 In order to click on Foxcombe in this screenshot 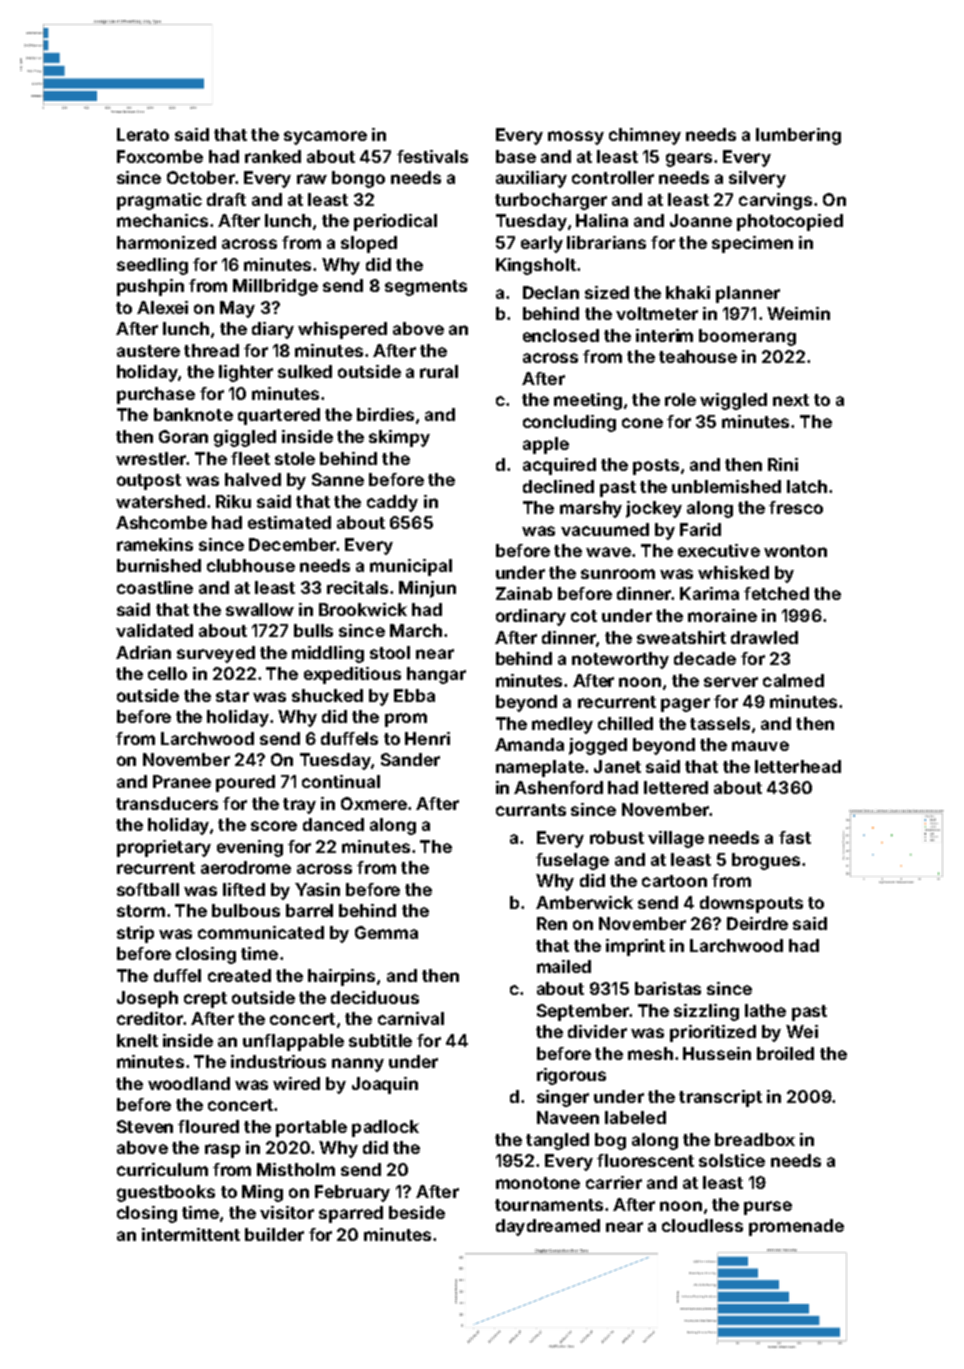, I will do `click(160, 156)`.
